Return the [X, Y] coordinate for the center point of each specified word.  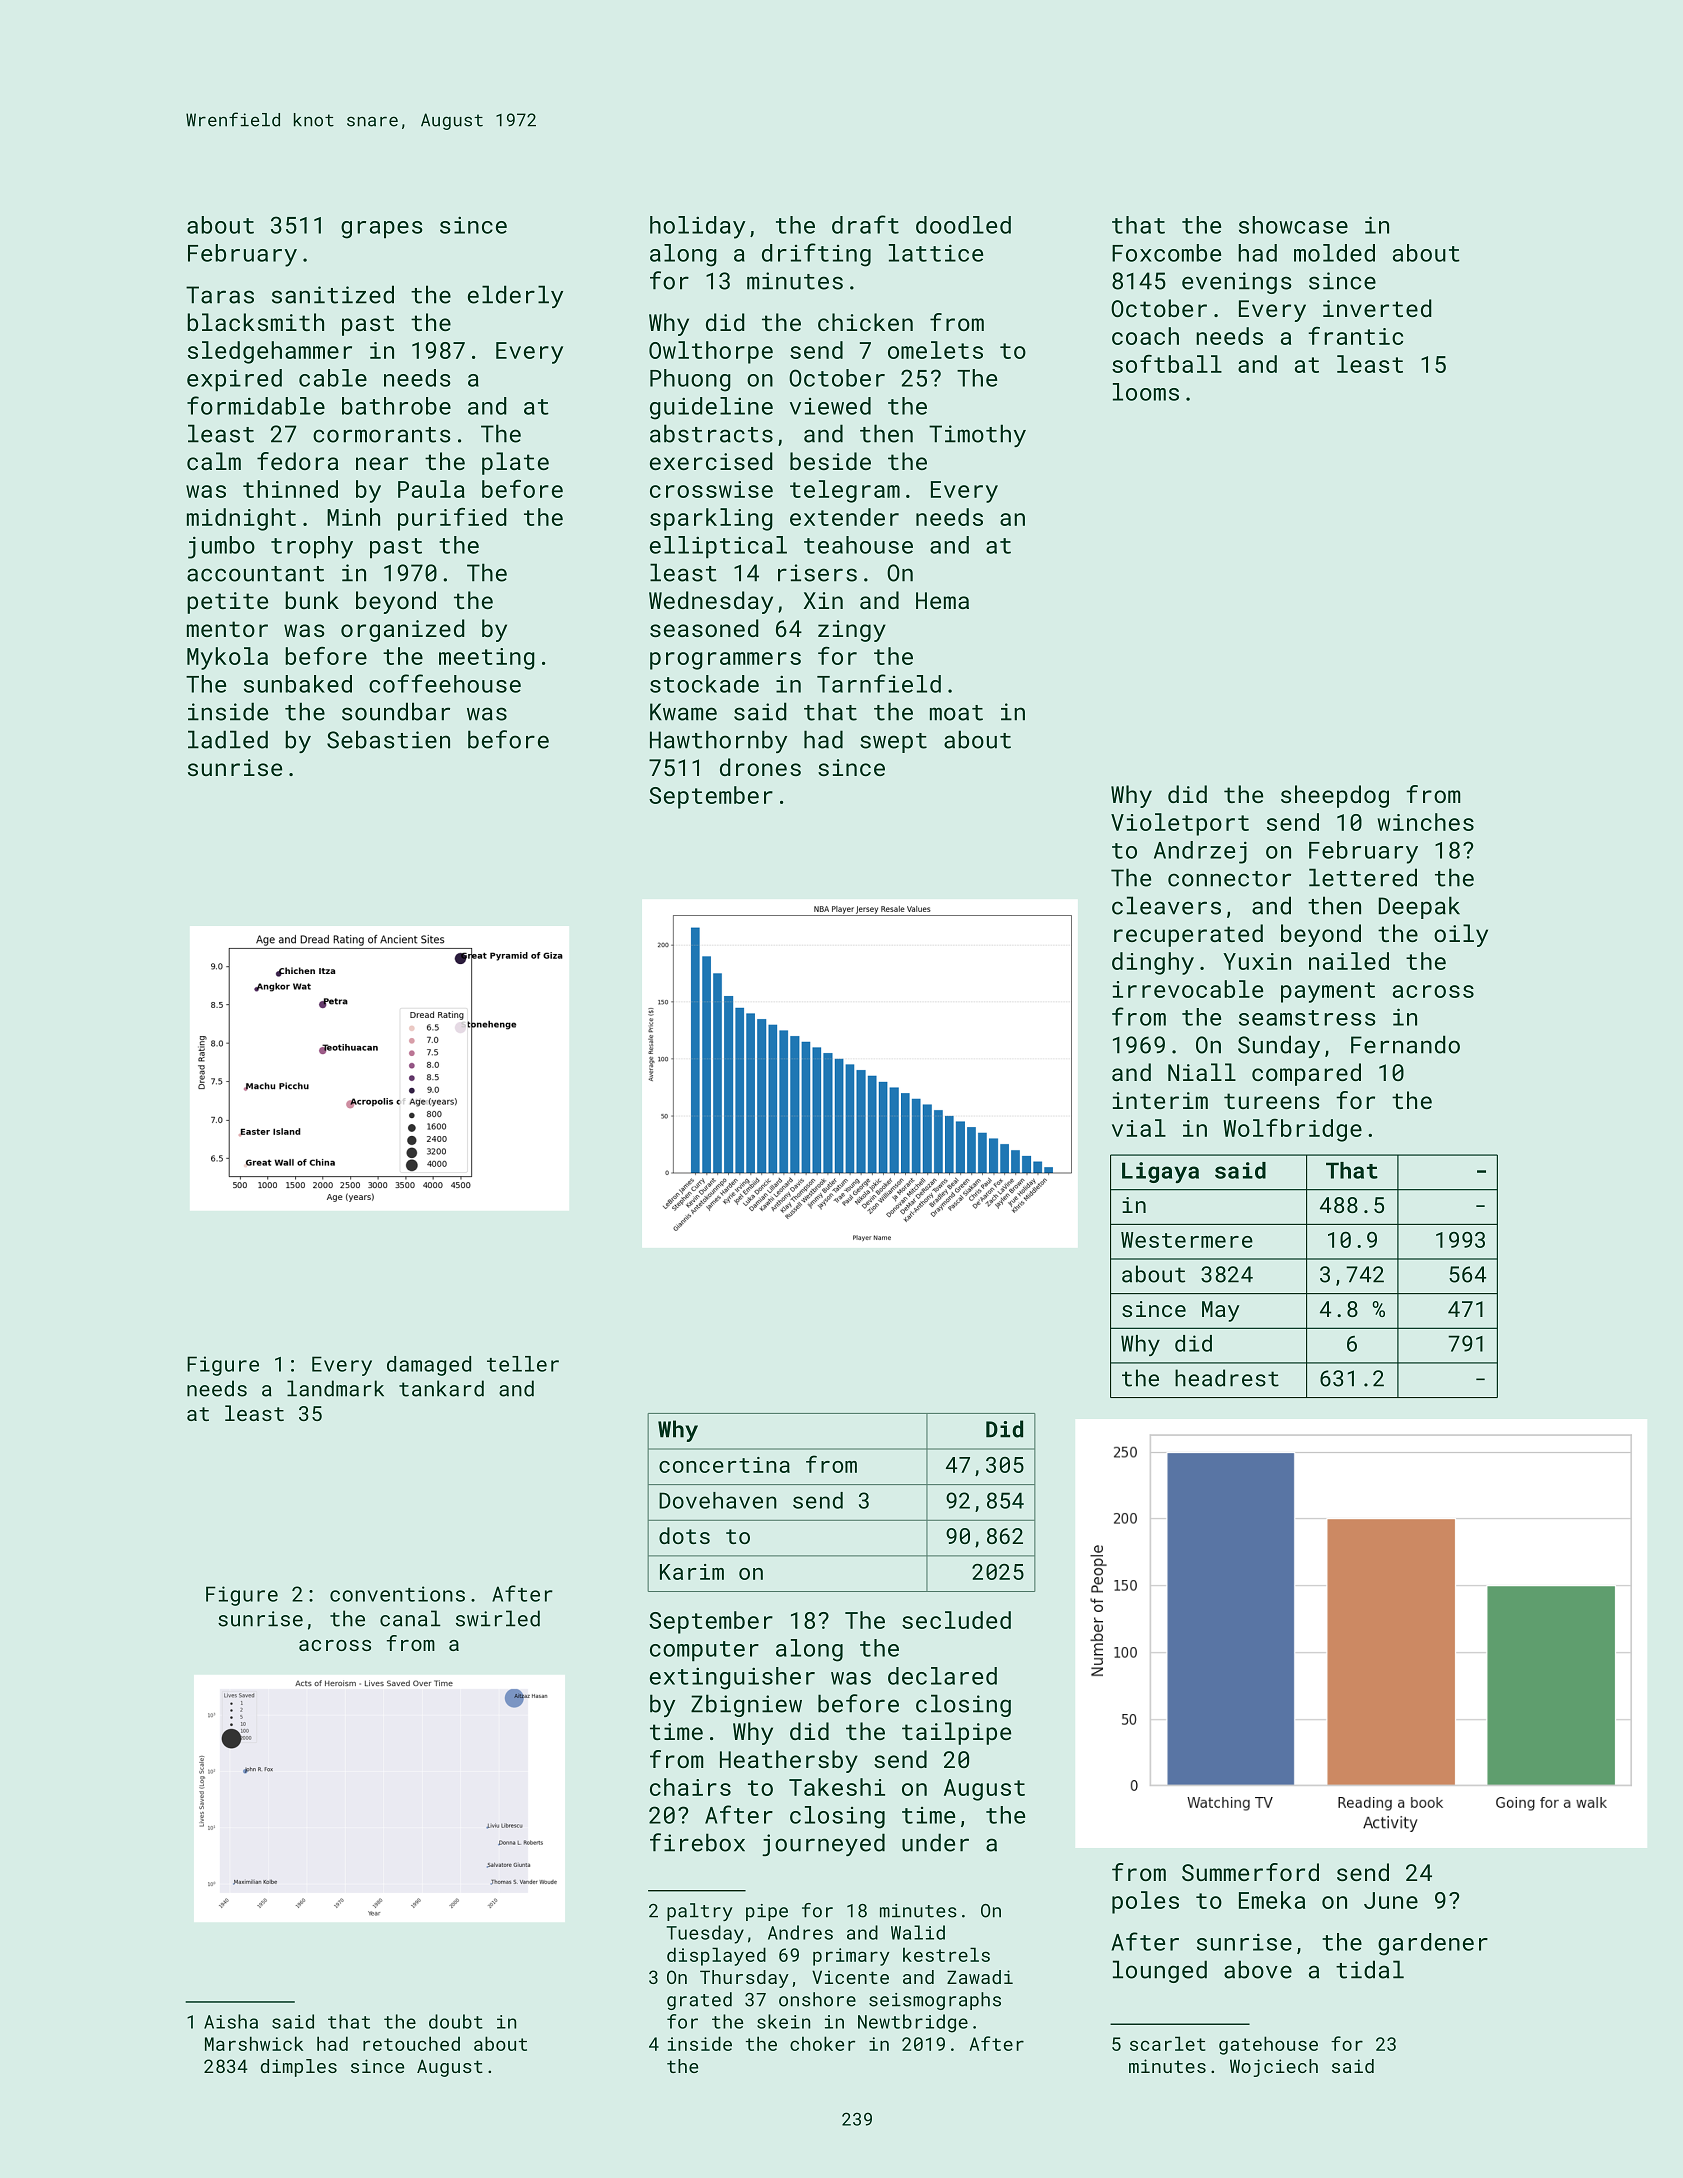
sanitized [333, 294]
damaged [429, 1366]
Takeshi [837, 1787]
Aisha [231, 2021]
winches [1426, 822]
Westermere [1187, 1240]
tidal [1370, 1969]
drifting [816, 255]
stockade [704, 684]
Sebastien [388, 739]
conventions [397, 1594]
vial [1139, 1128]
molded [1334, 253]
